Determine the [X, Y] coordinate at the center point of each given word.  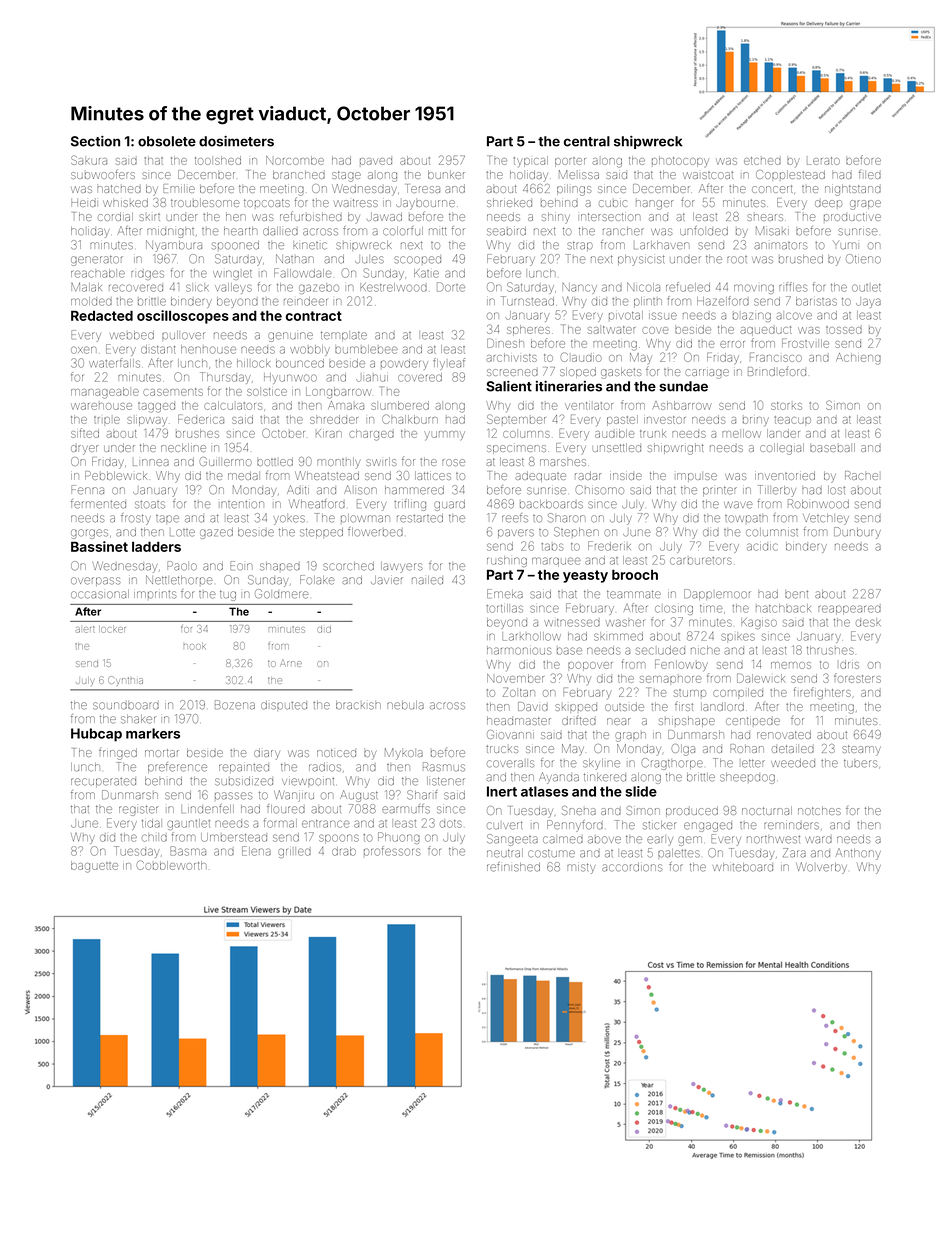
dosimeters [236, 141]
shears [765, 217]
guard [449, 505]
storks [786, 406]
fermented [98, 504]
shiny [556, 218]
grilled [294, 853]
